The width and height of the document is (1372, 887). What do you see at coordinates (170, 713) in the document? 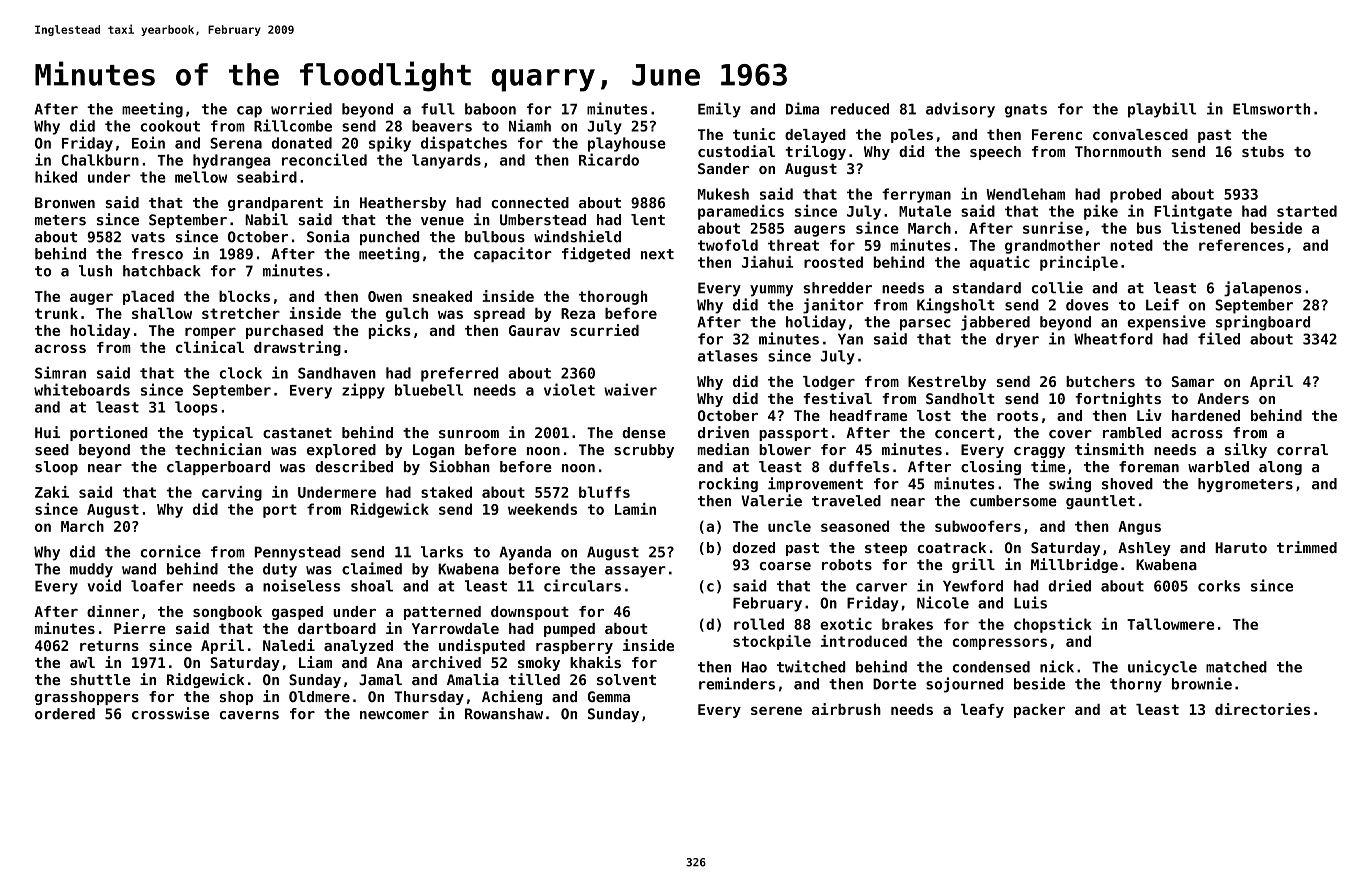
I see `crosswise` at bounding box center [170, 713].
